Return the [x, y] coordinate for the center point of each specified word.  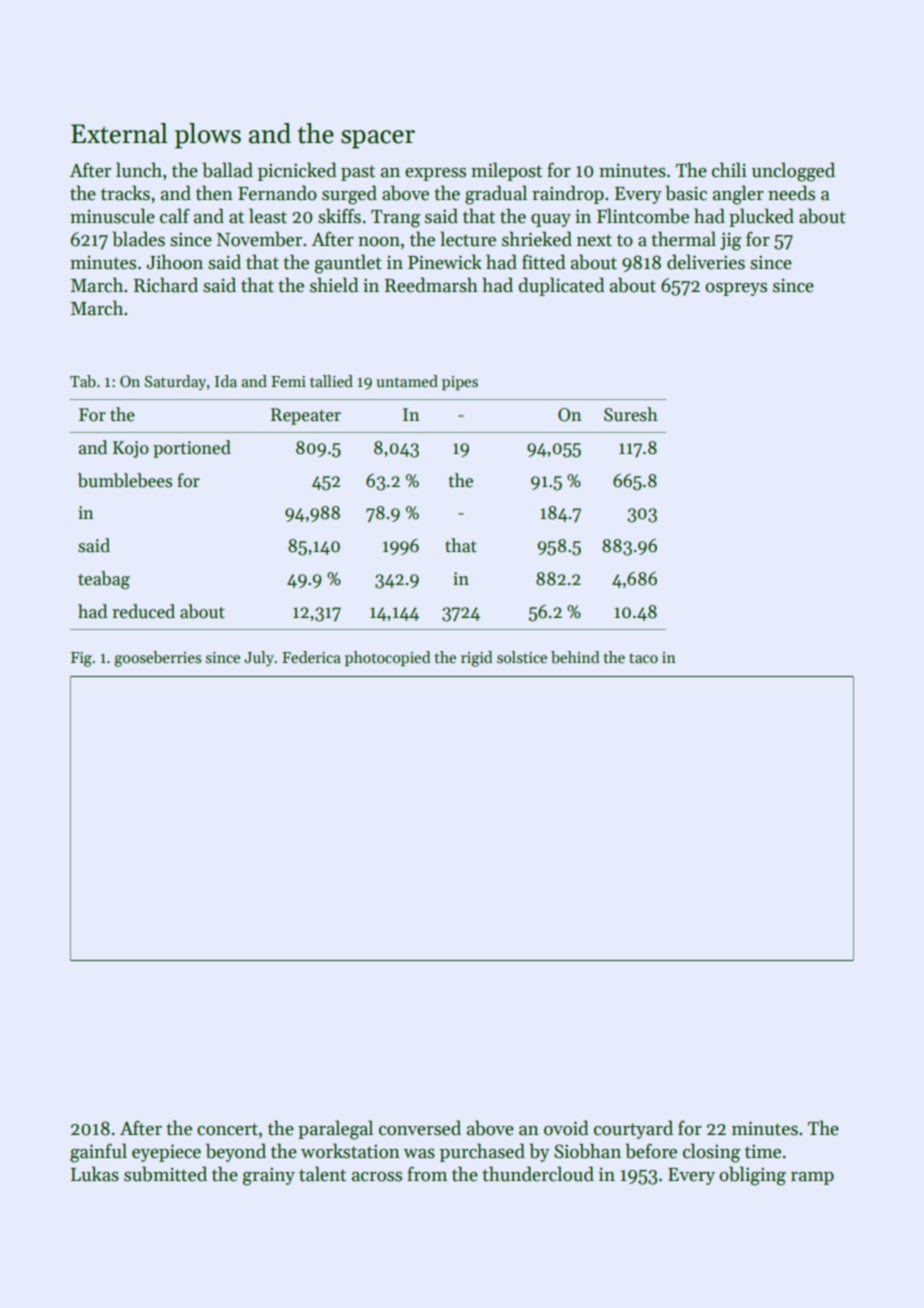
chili [729, 170]
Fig [81, 659]
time [763, 1151]
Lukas [95, 1174]
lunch [139, 170]
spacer [378, 139]
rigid [476, 659]
